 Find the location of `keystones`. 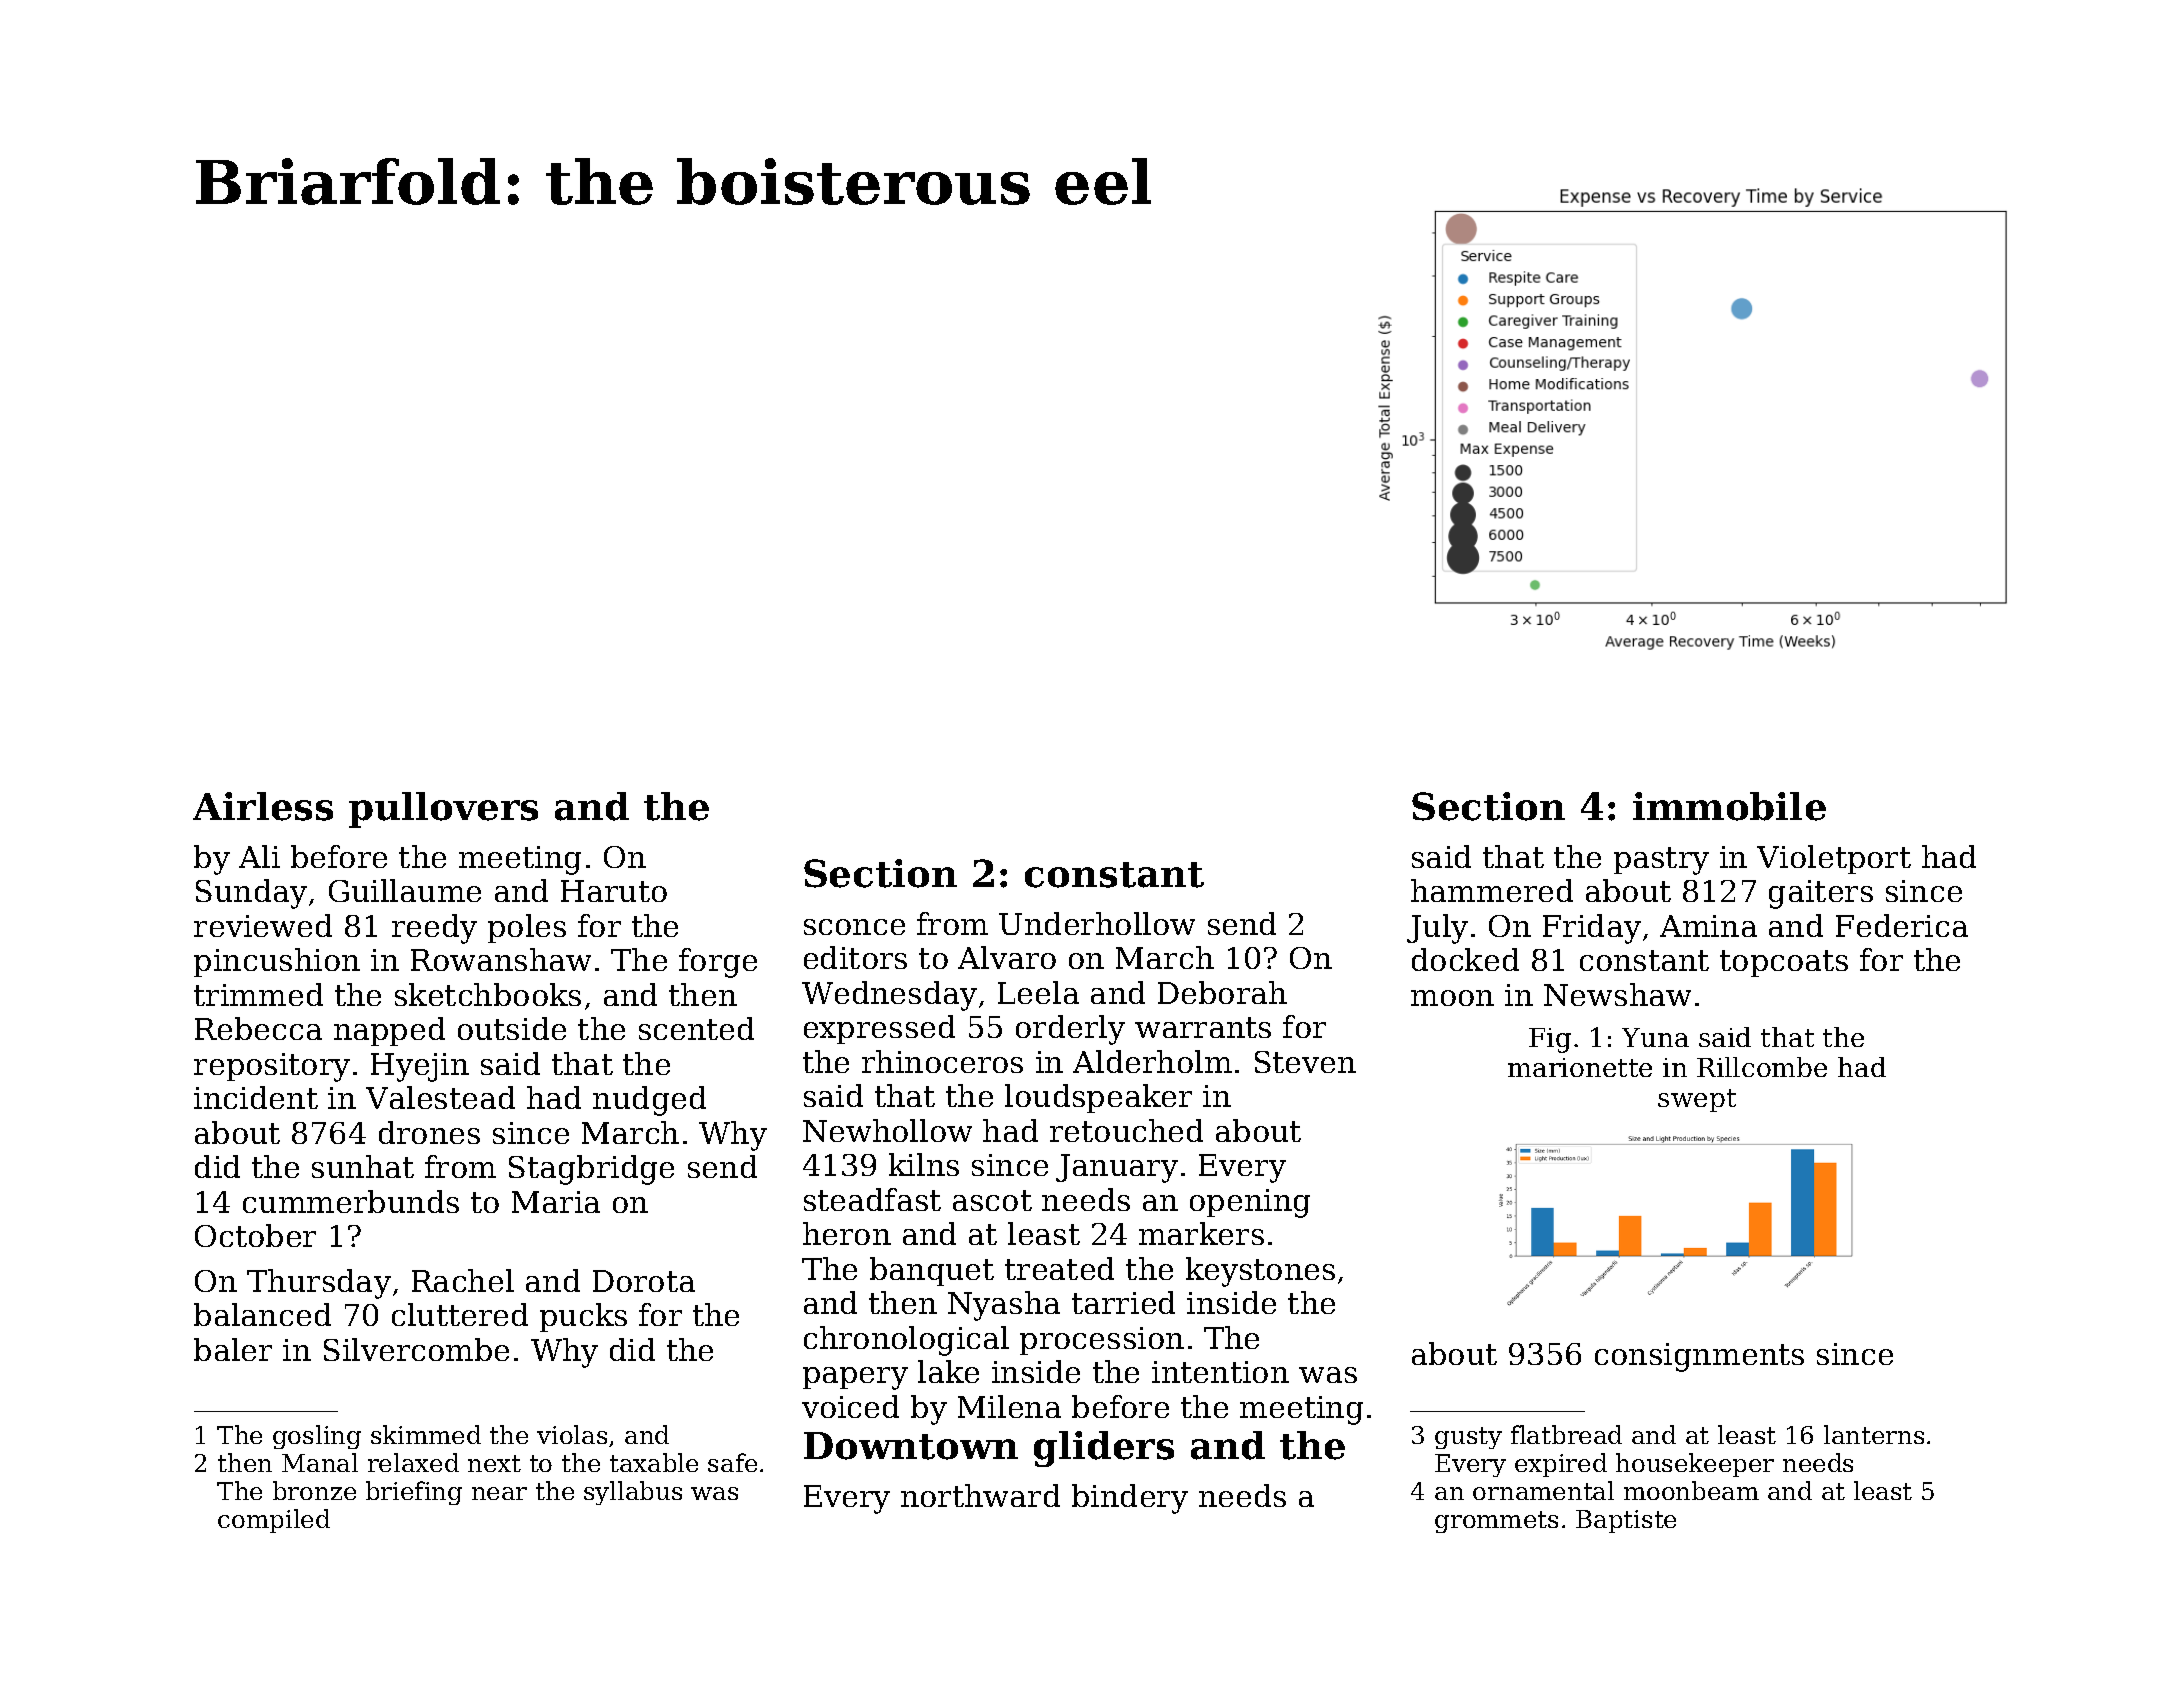

keystones is located at coordinates (1260, 1272).
